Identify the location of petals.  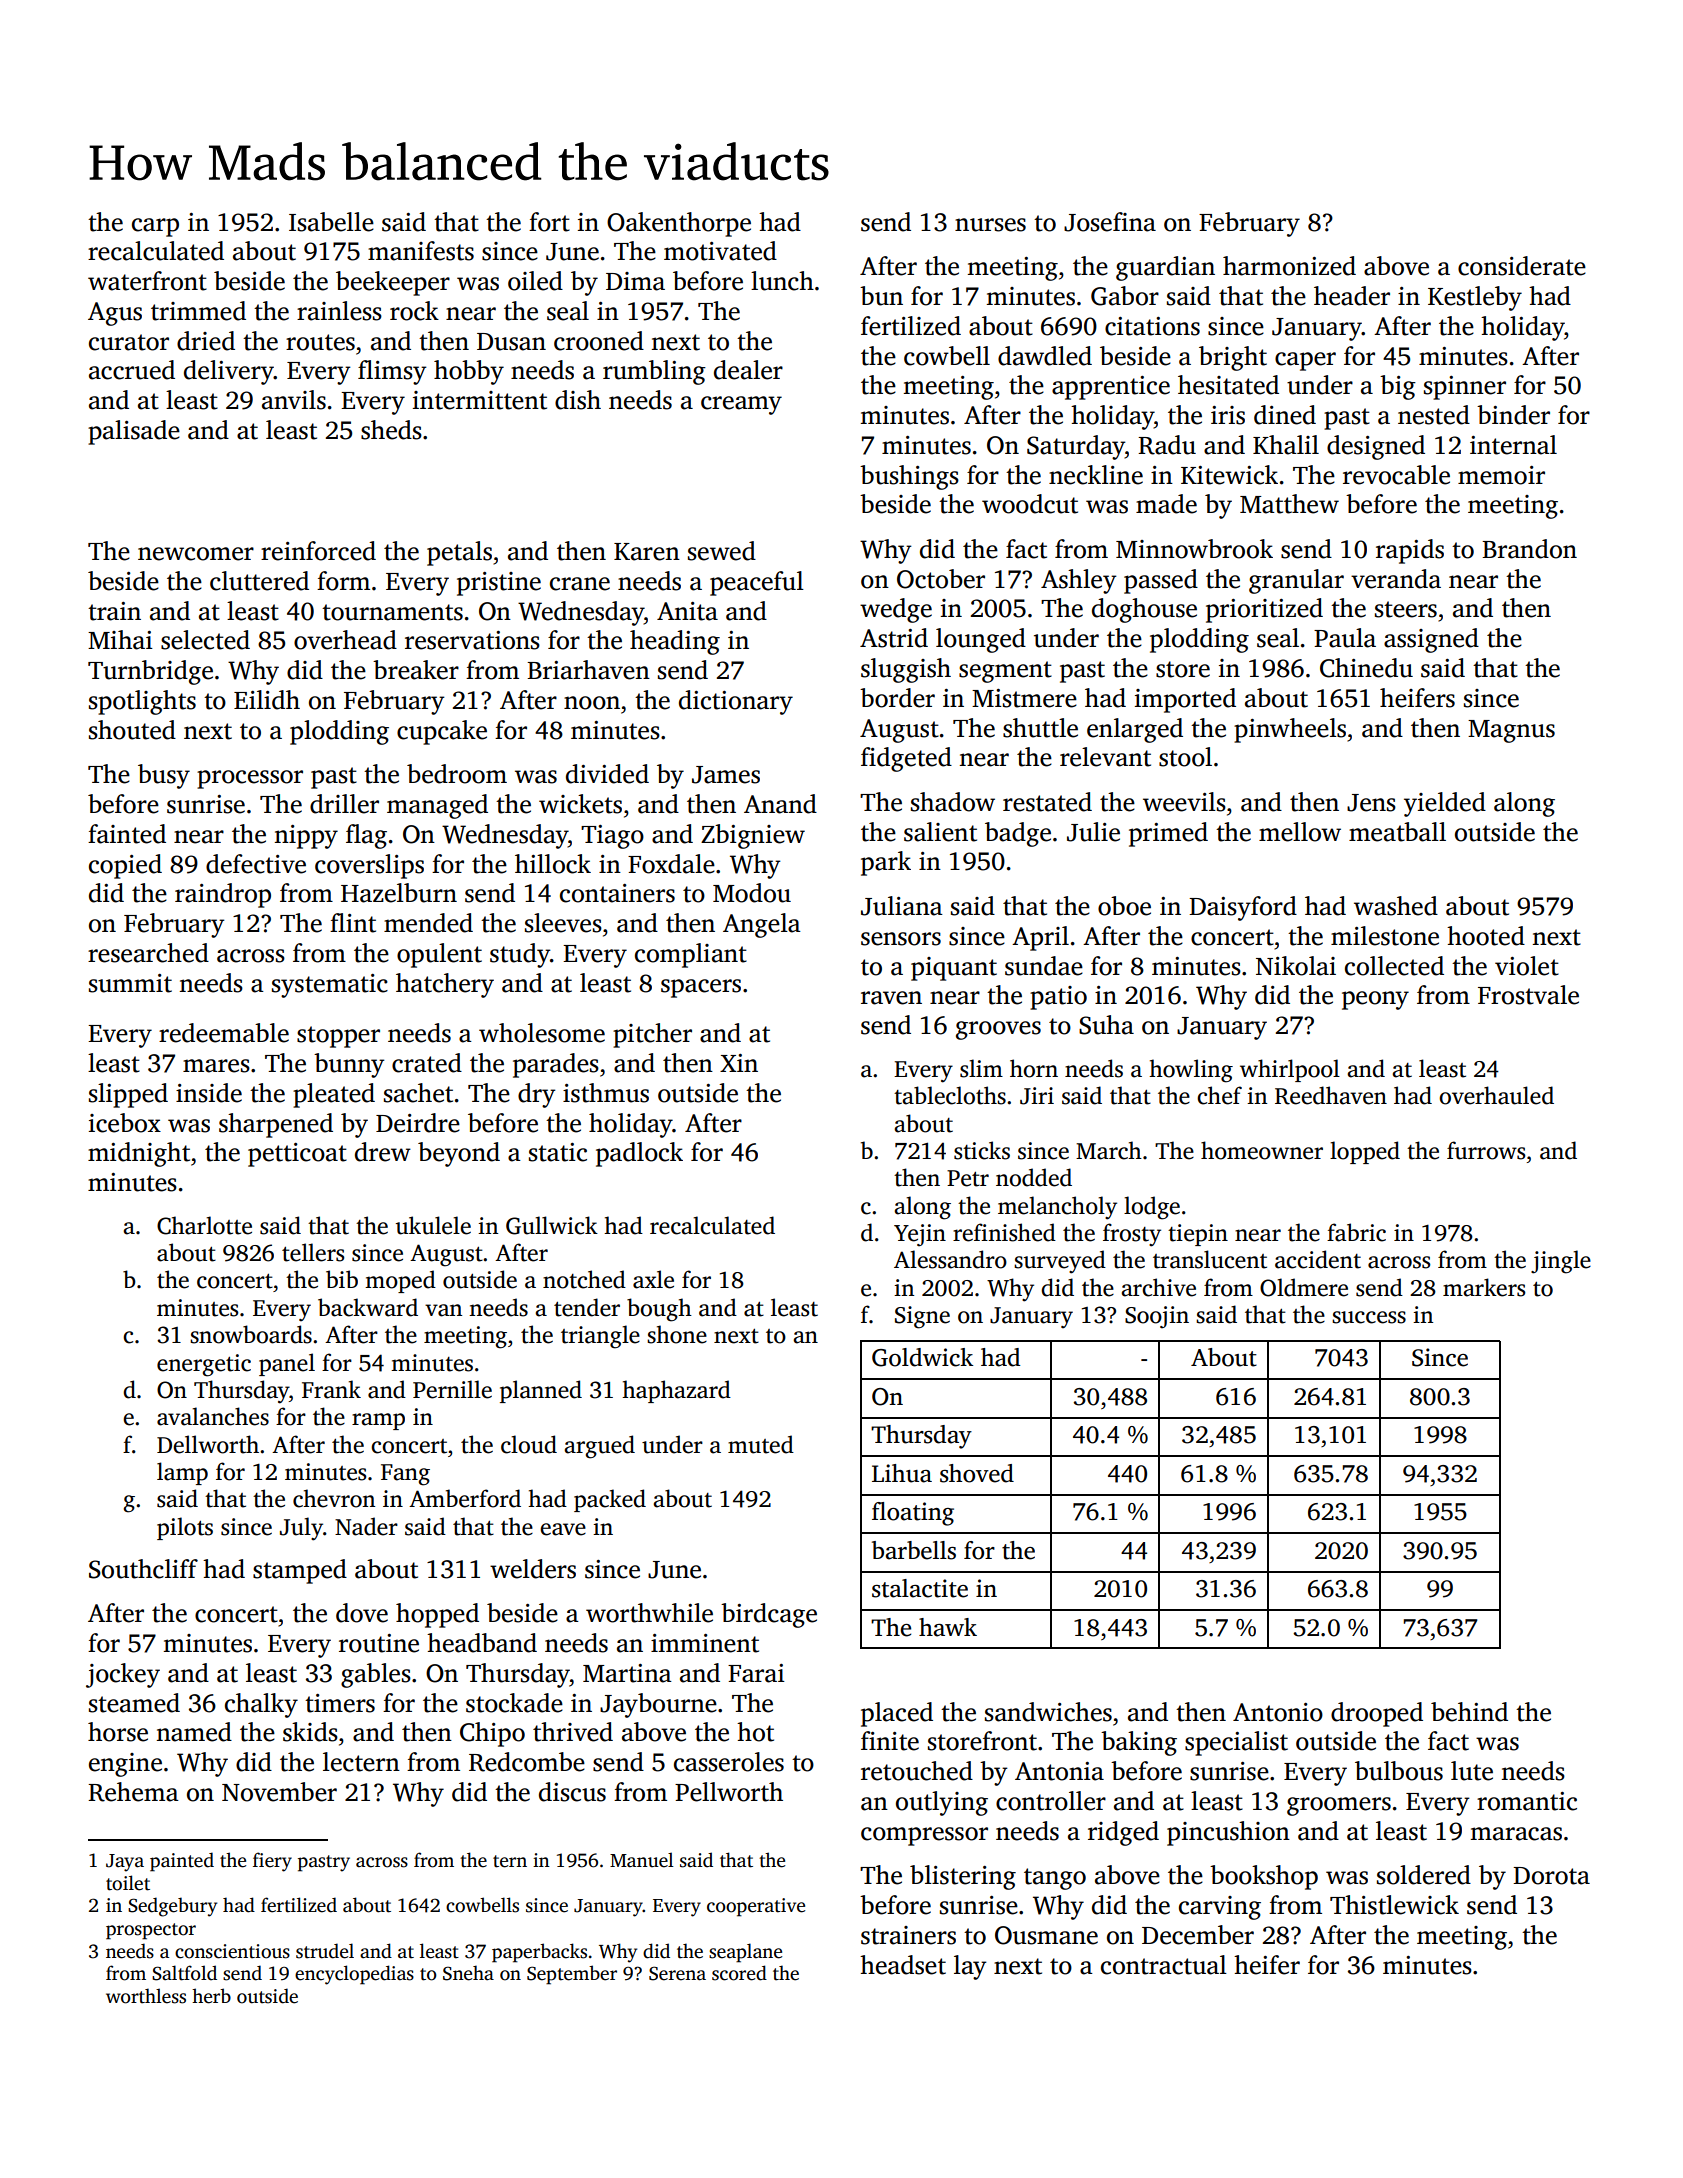
(459, 553).
